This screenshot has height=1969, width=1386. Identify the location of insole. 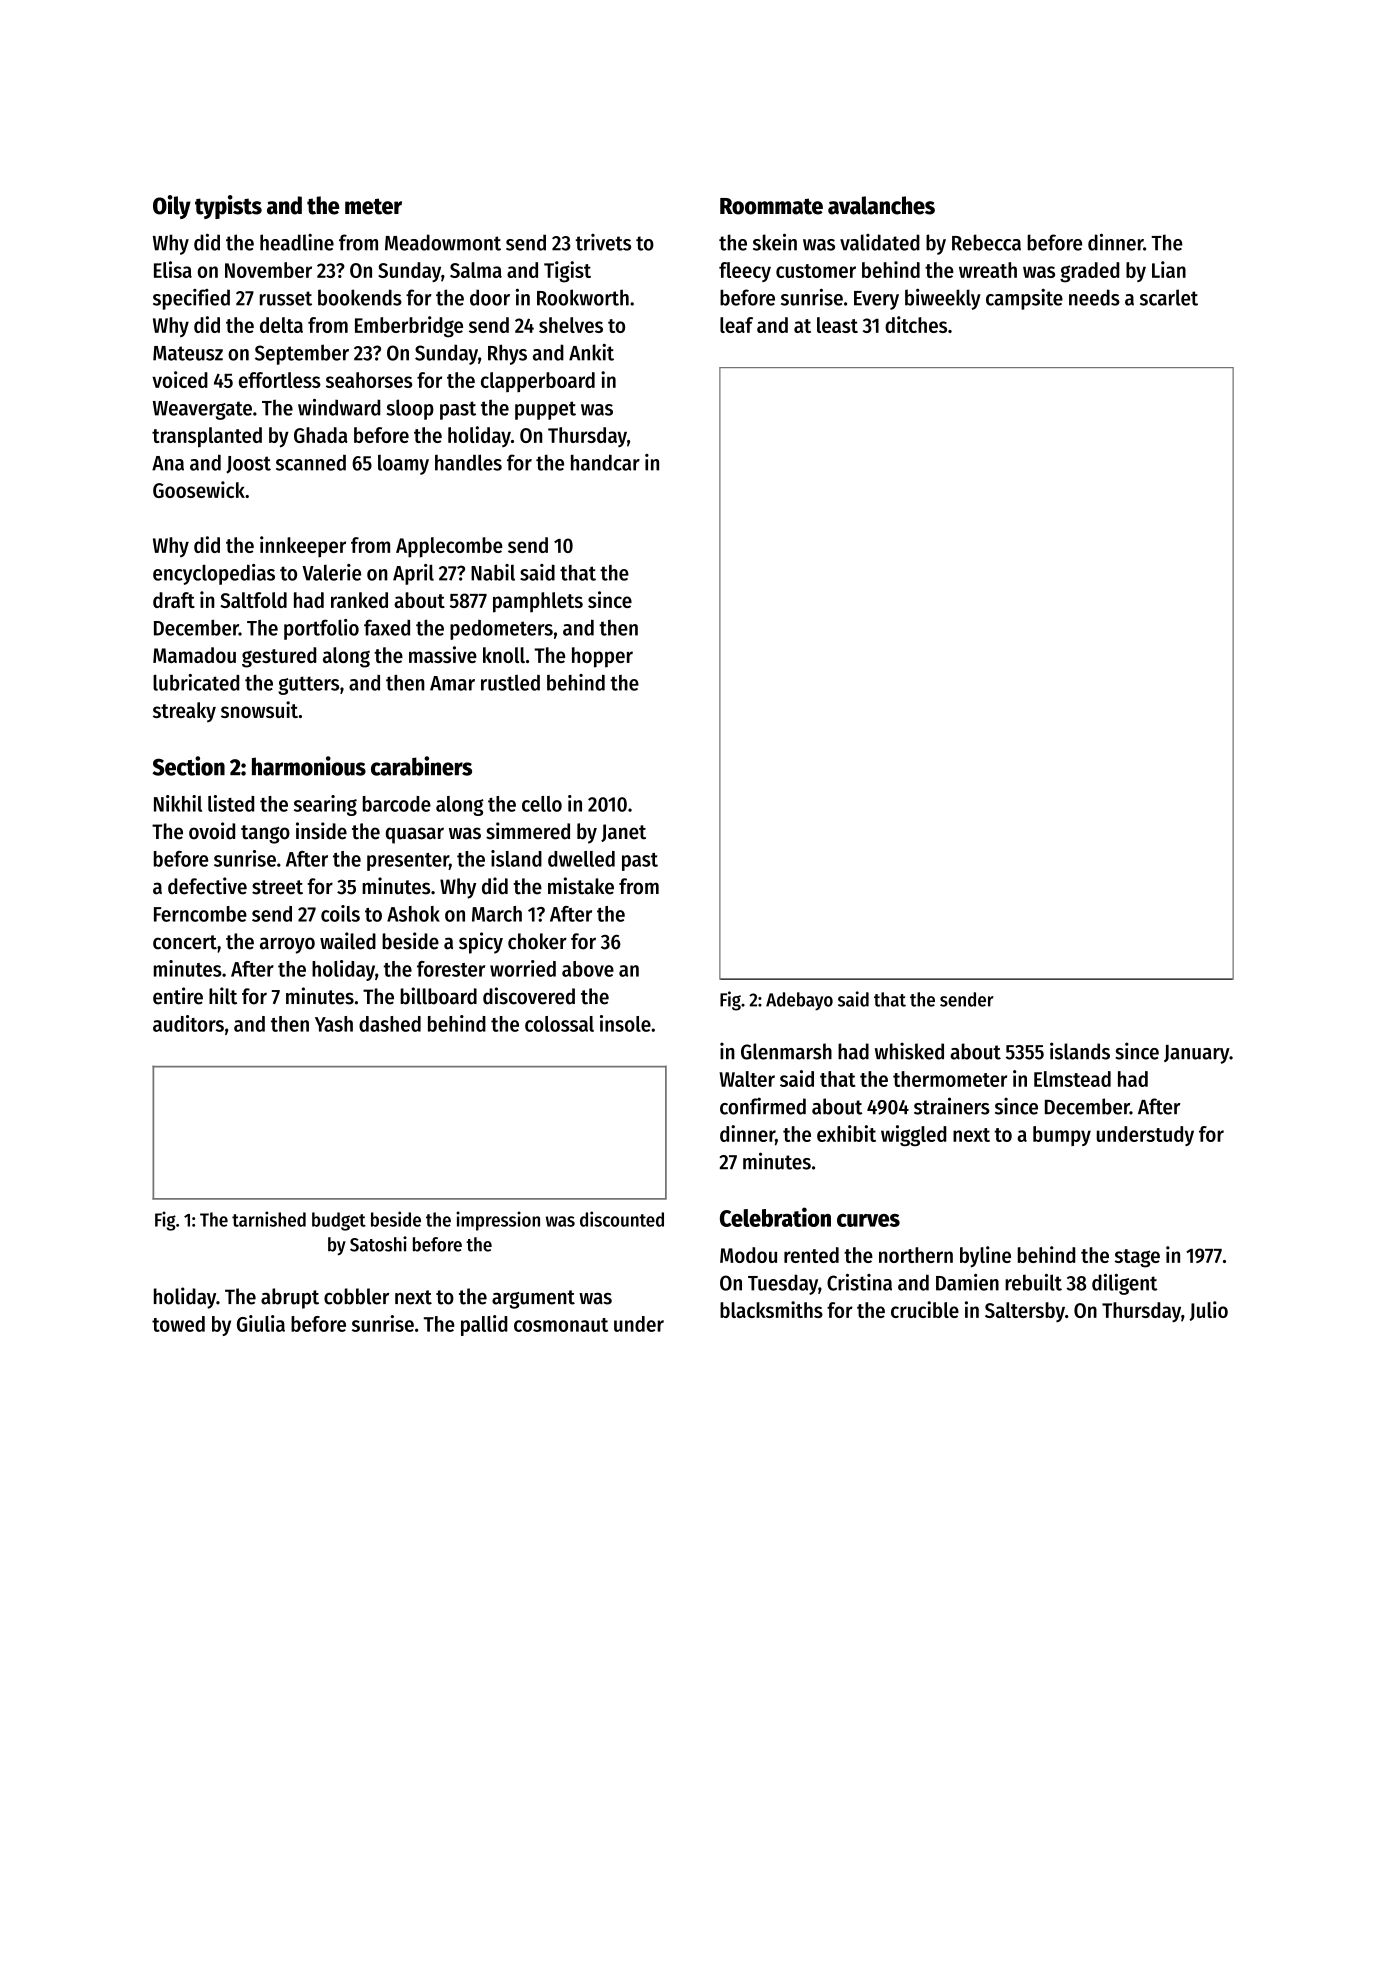
(625, 1023).
